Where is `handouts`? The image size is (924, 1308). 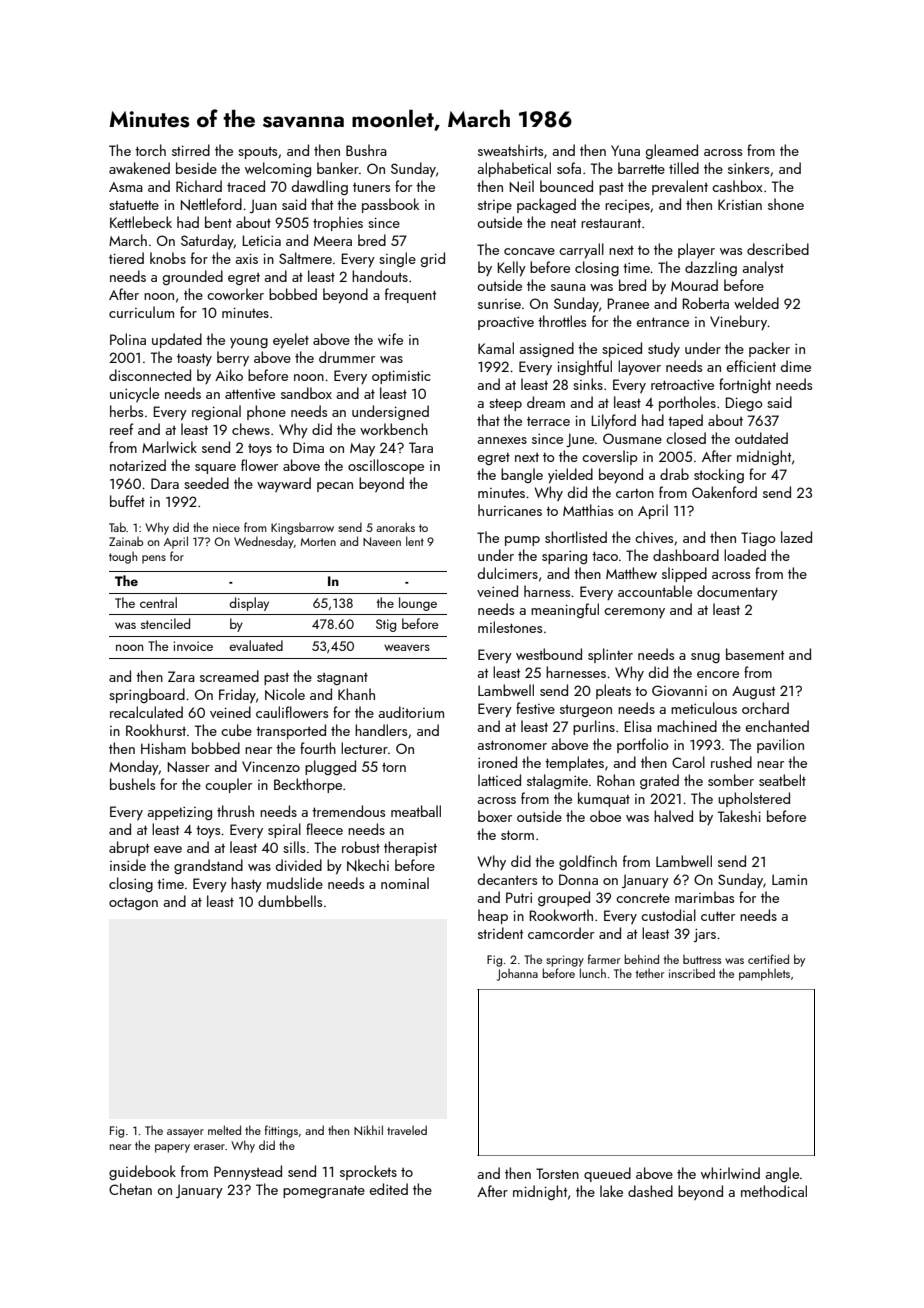
handouts is located at coordinates (380, 276).
